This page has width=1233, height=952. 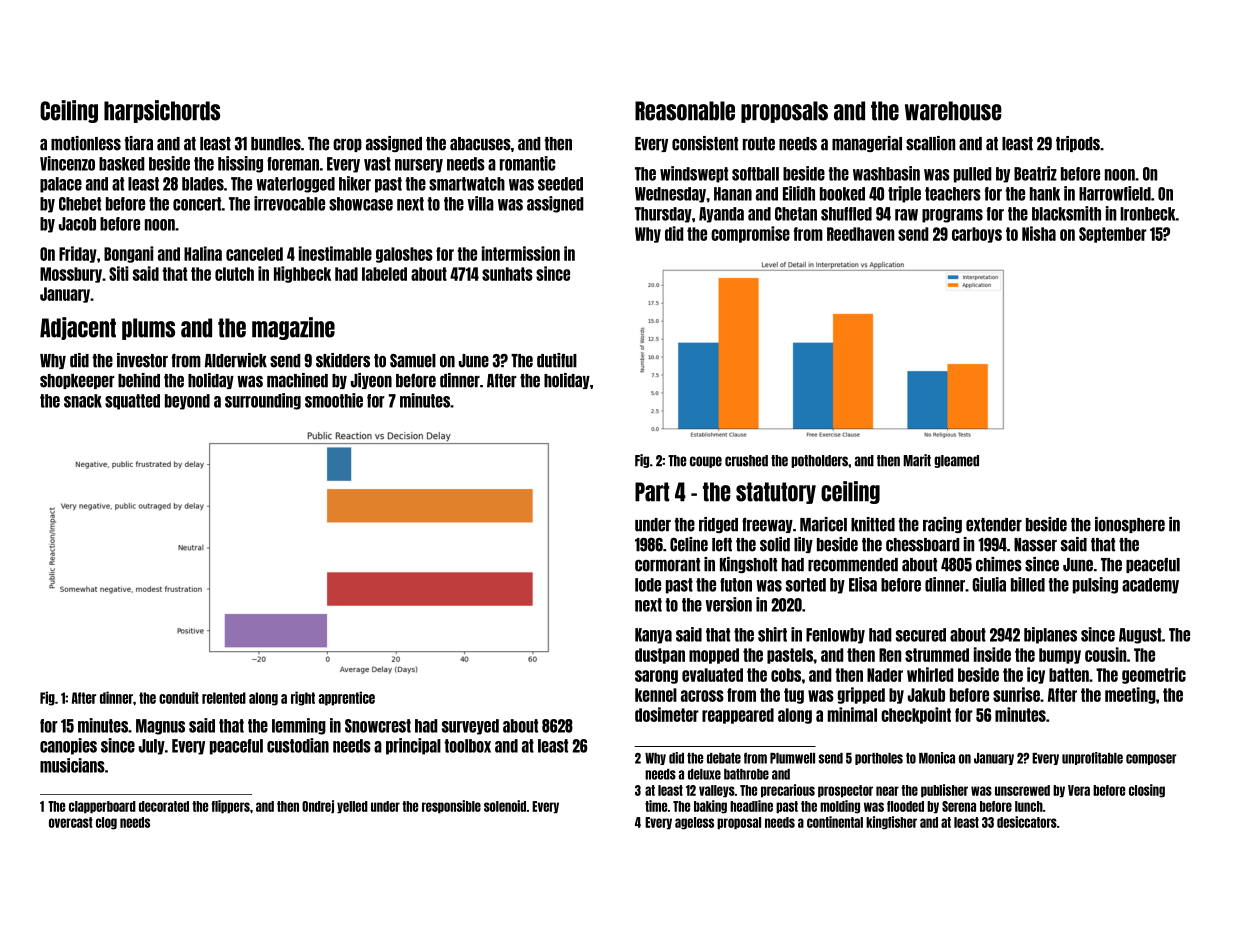 What do you see at coordinates (746, 461) in the page?
I see `crushed` at bounding box center [746, 461].
